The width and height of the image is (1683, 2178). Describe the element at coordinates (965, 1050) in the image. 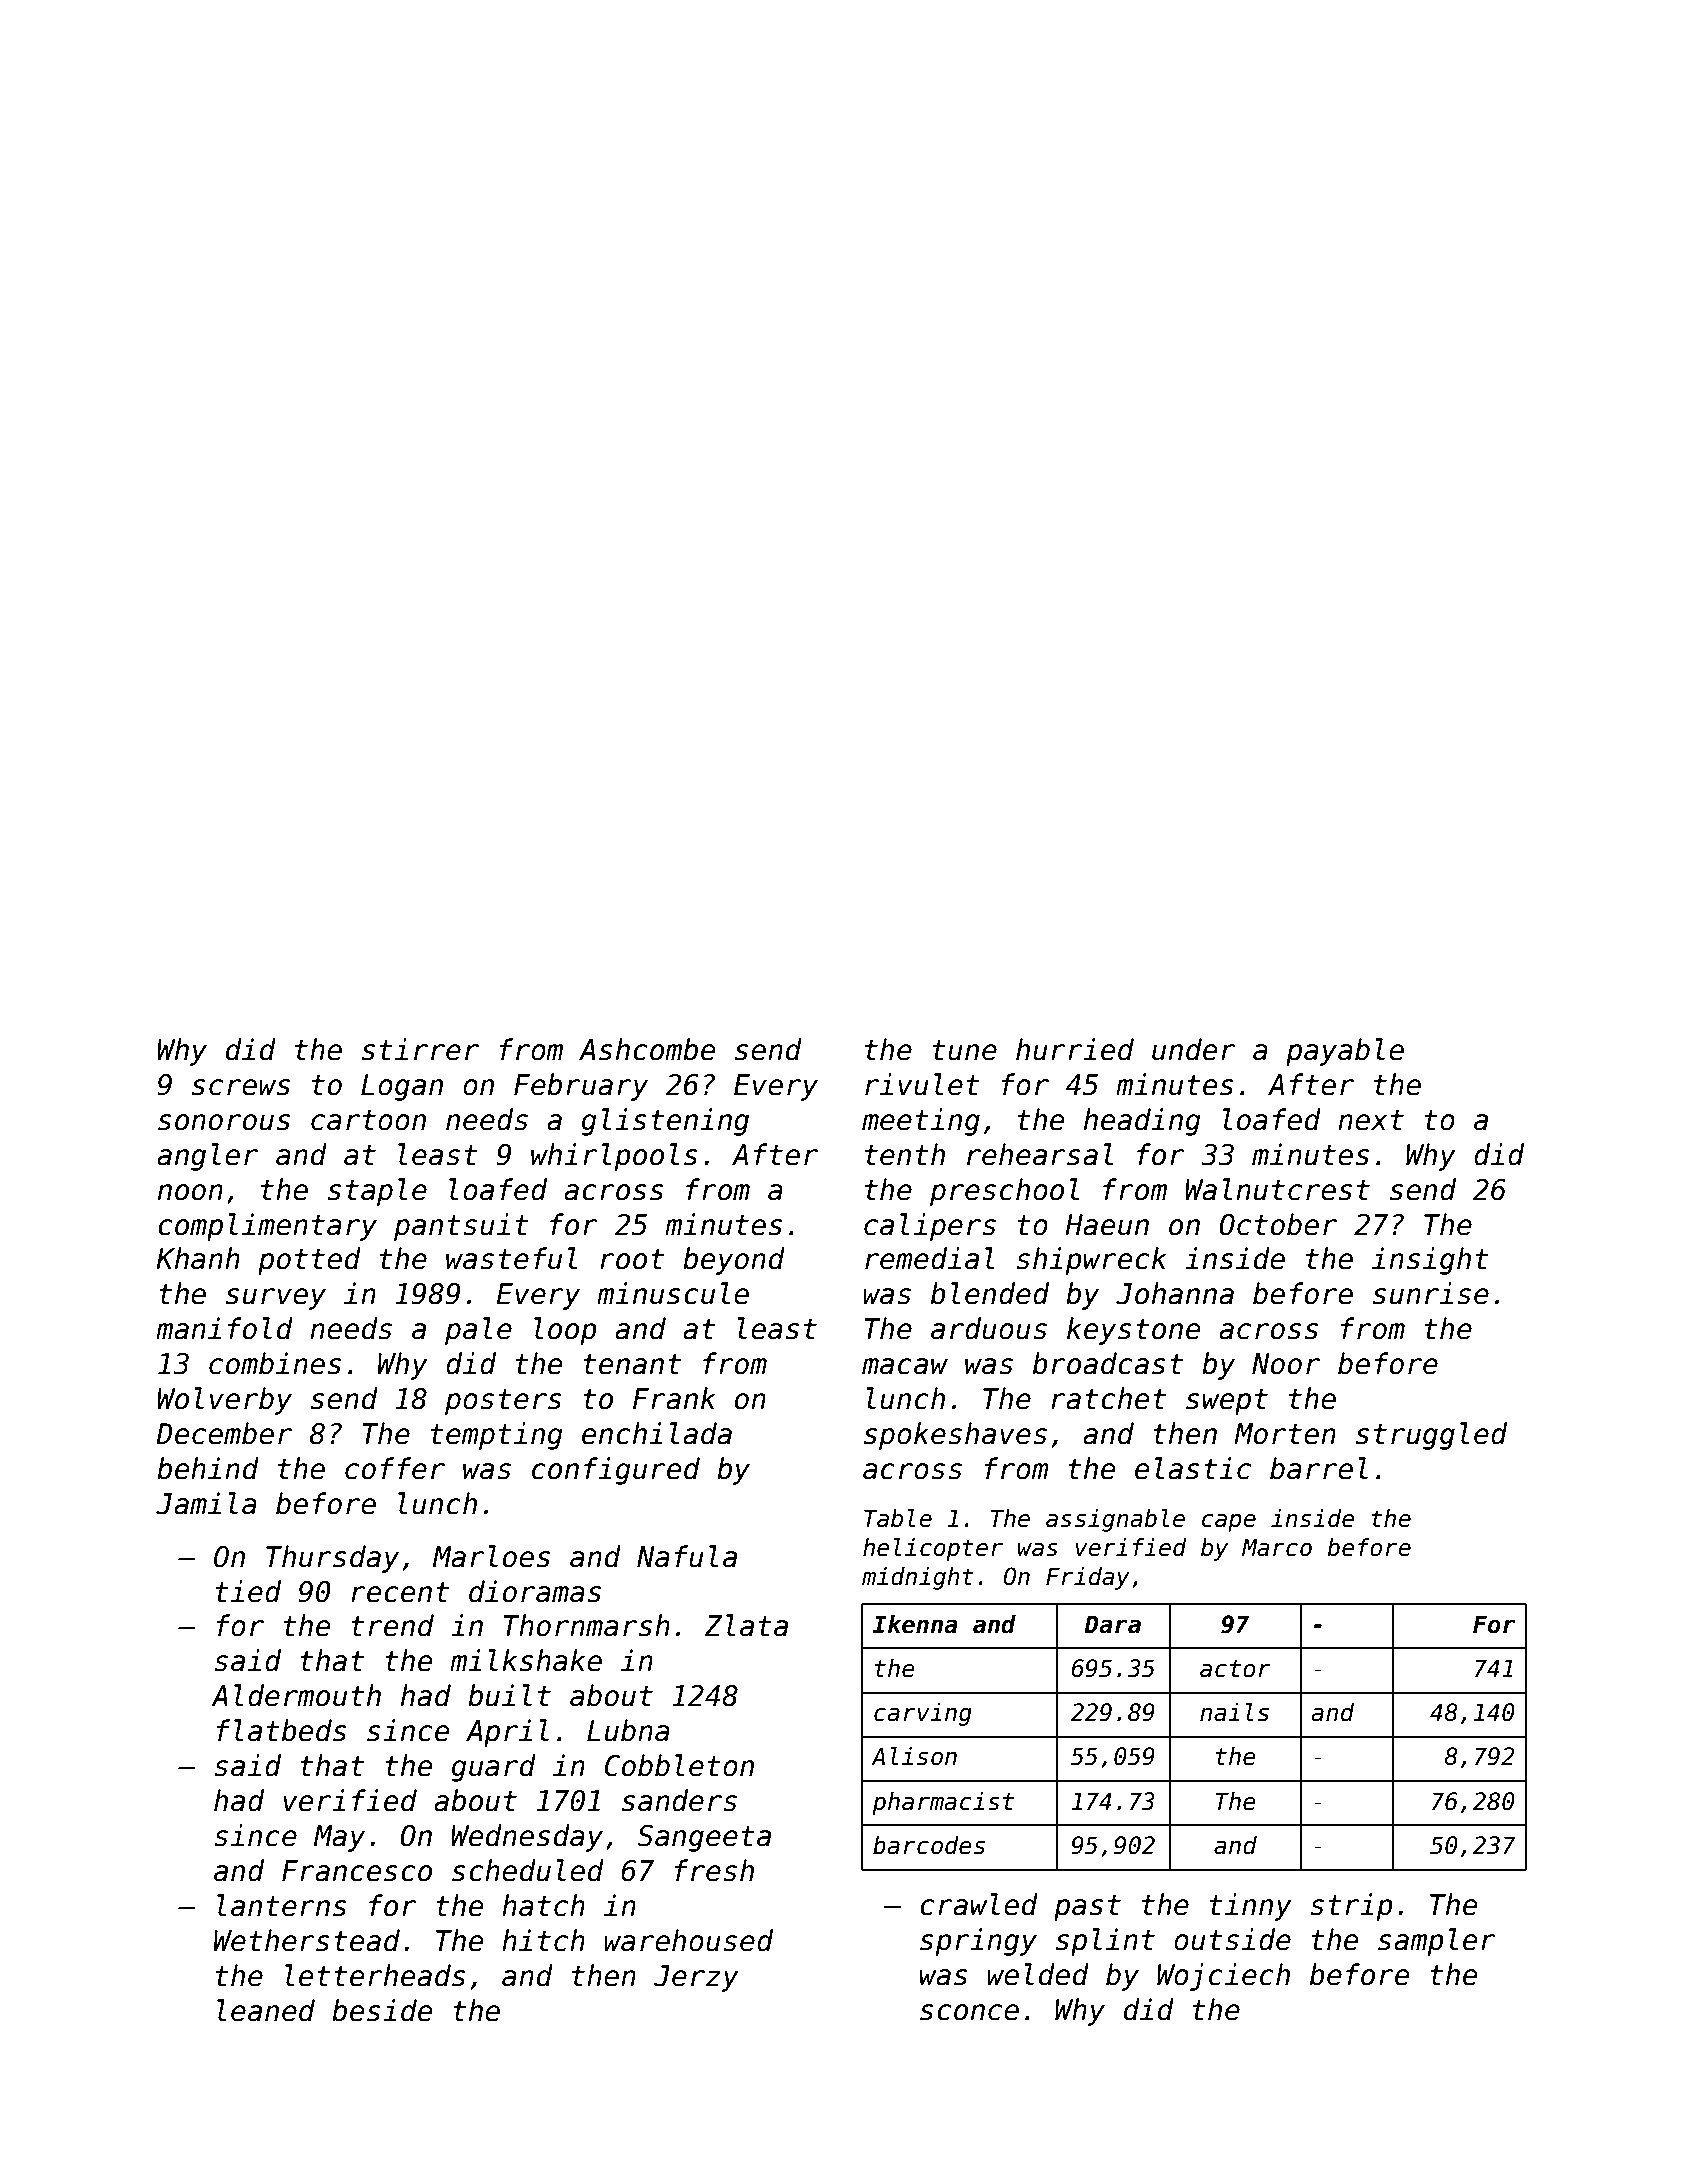

I see `tune` at that location.
